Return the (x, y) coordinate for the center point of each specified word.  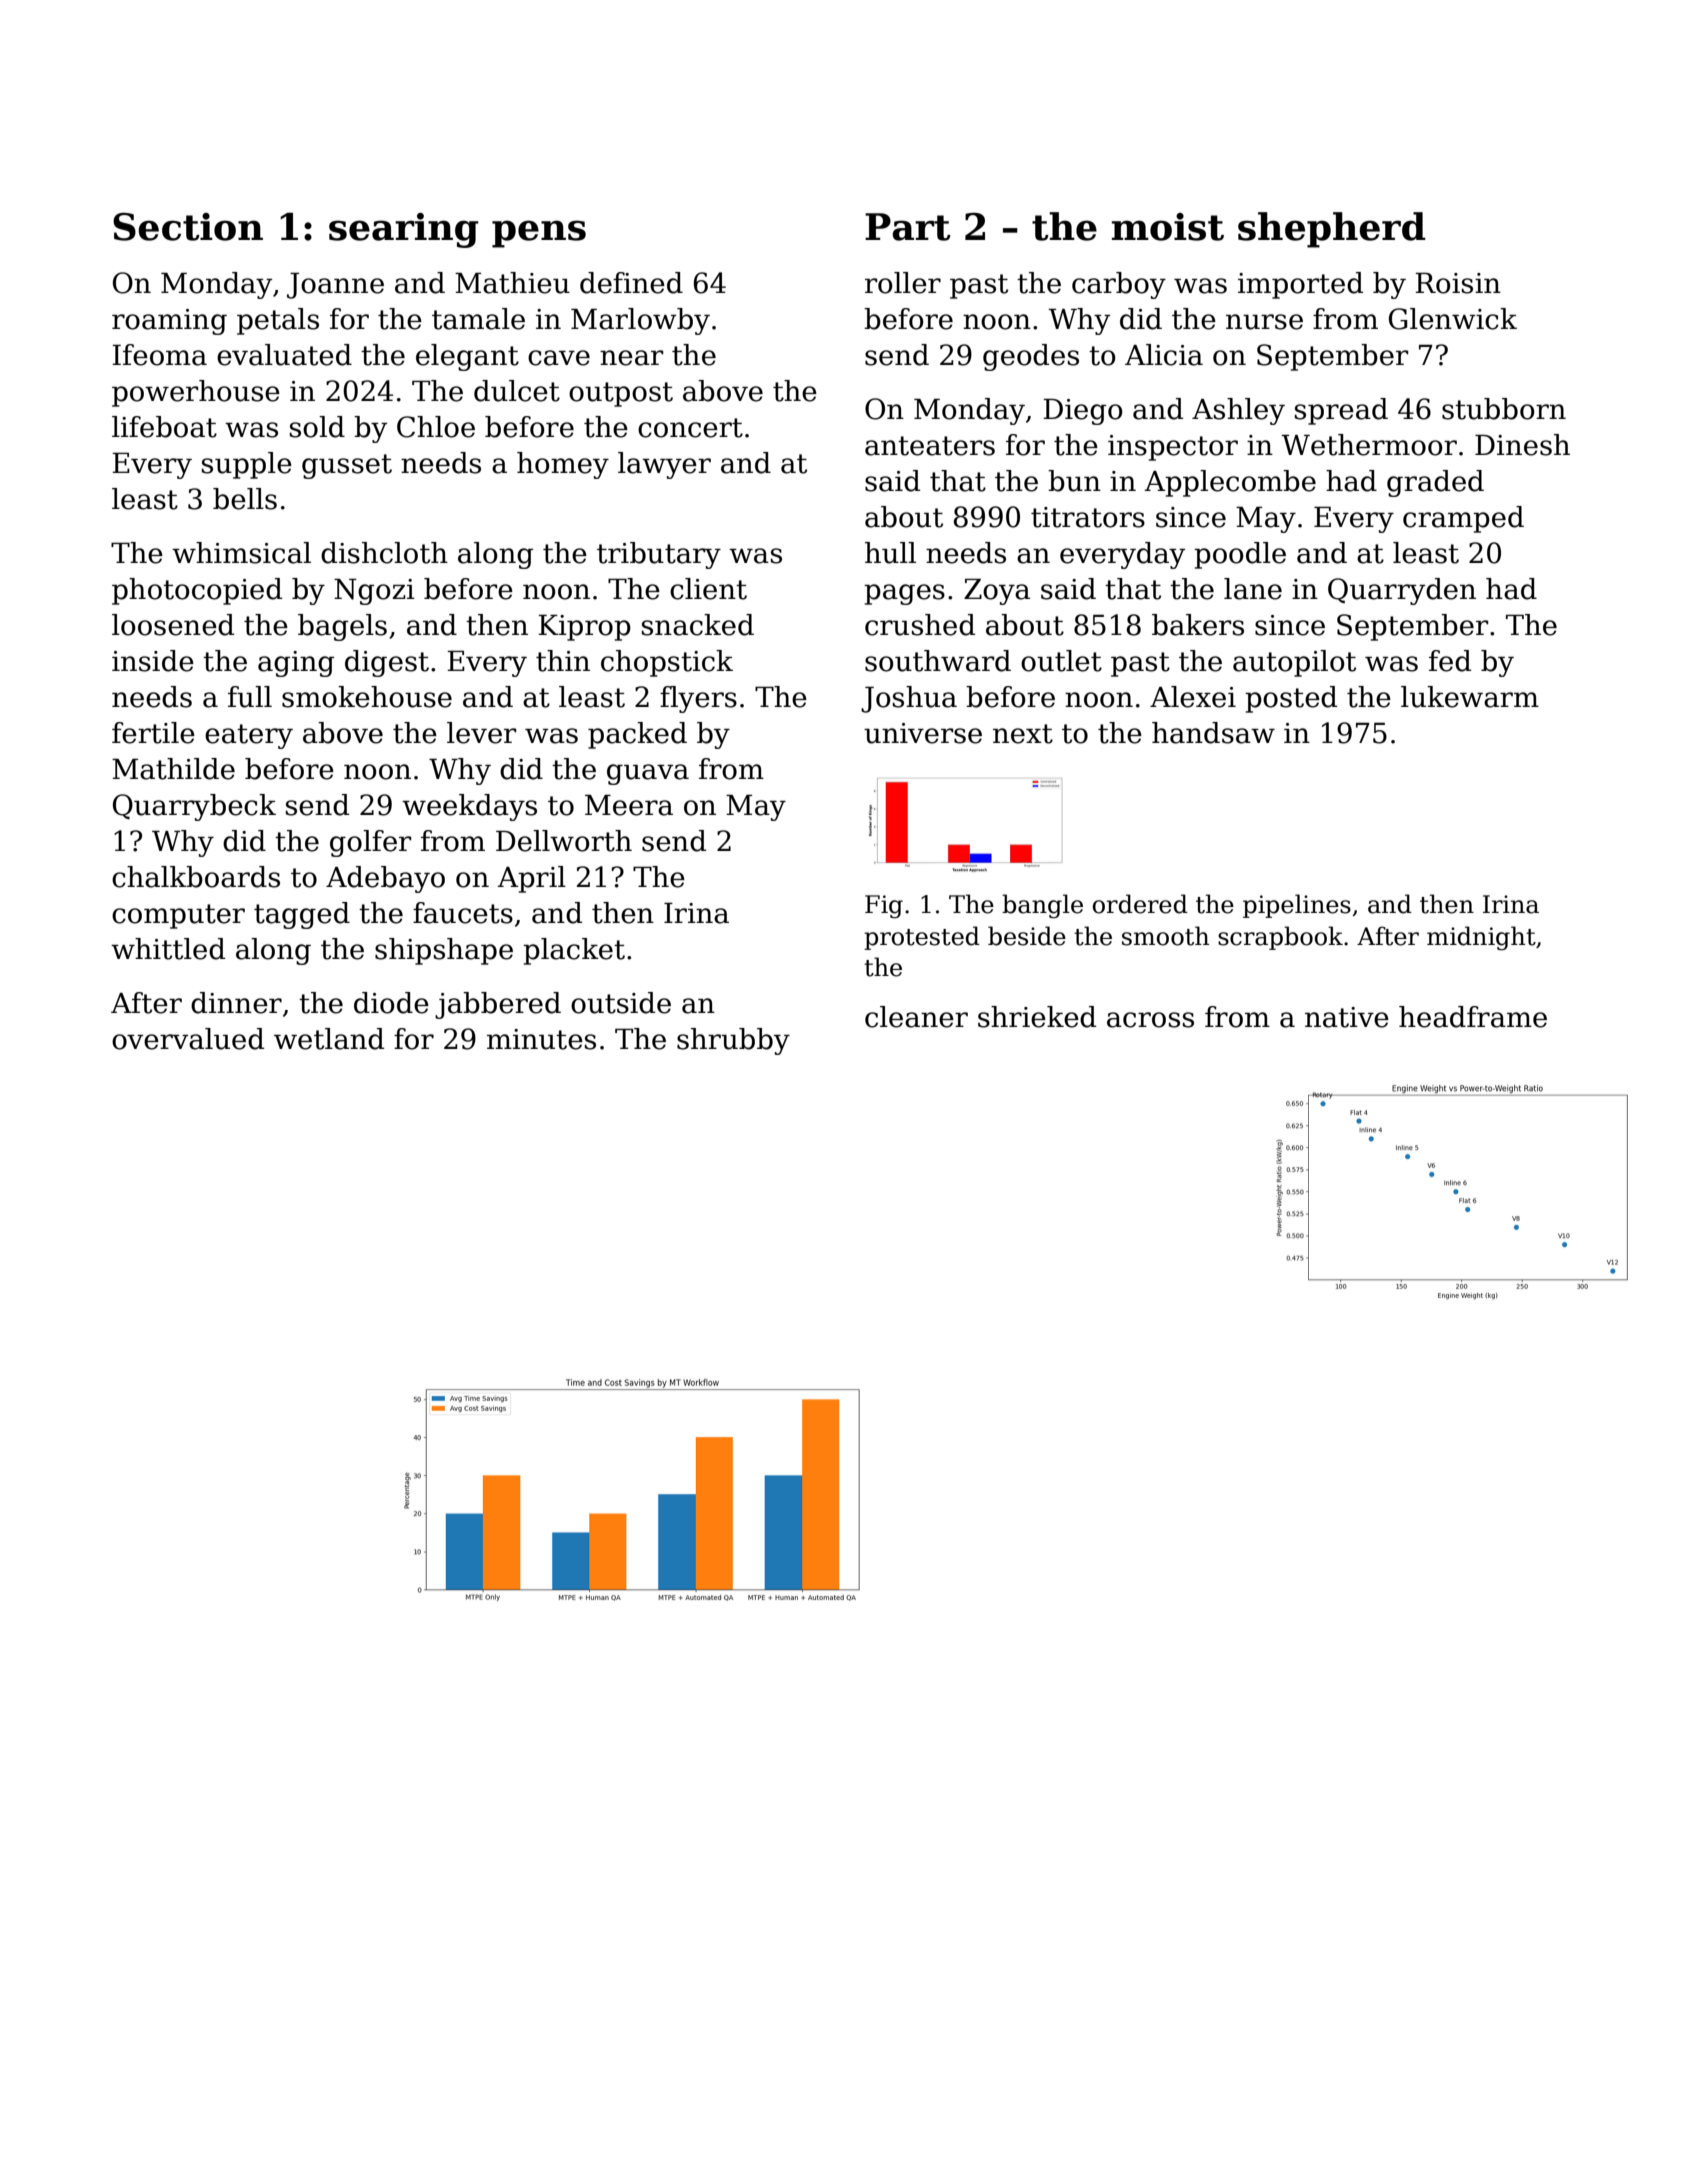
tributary (659, 555)
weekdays (469, 807)
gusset (347, 466)
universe (923, 733)
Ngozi (374, 592)
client (708, 589)
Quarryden (1402, 591)
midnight (1481, 938)
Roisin (1458, 283)
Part (908, 227)
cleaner (916, 1017)
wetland (329, 1039)
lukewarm (1470, 697)
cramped (1463, 519)
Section (188, 227)
